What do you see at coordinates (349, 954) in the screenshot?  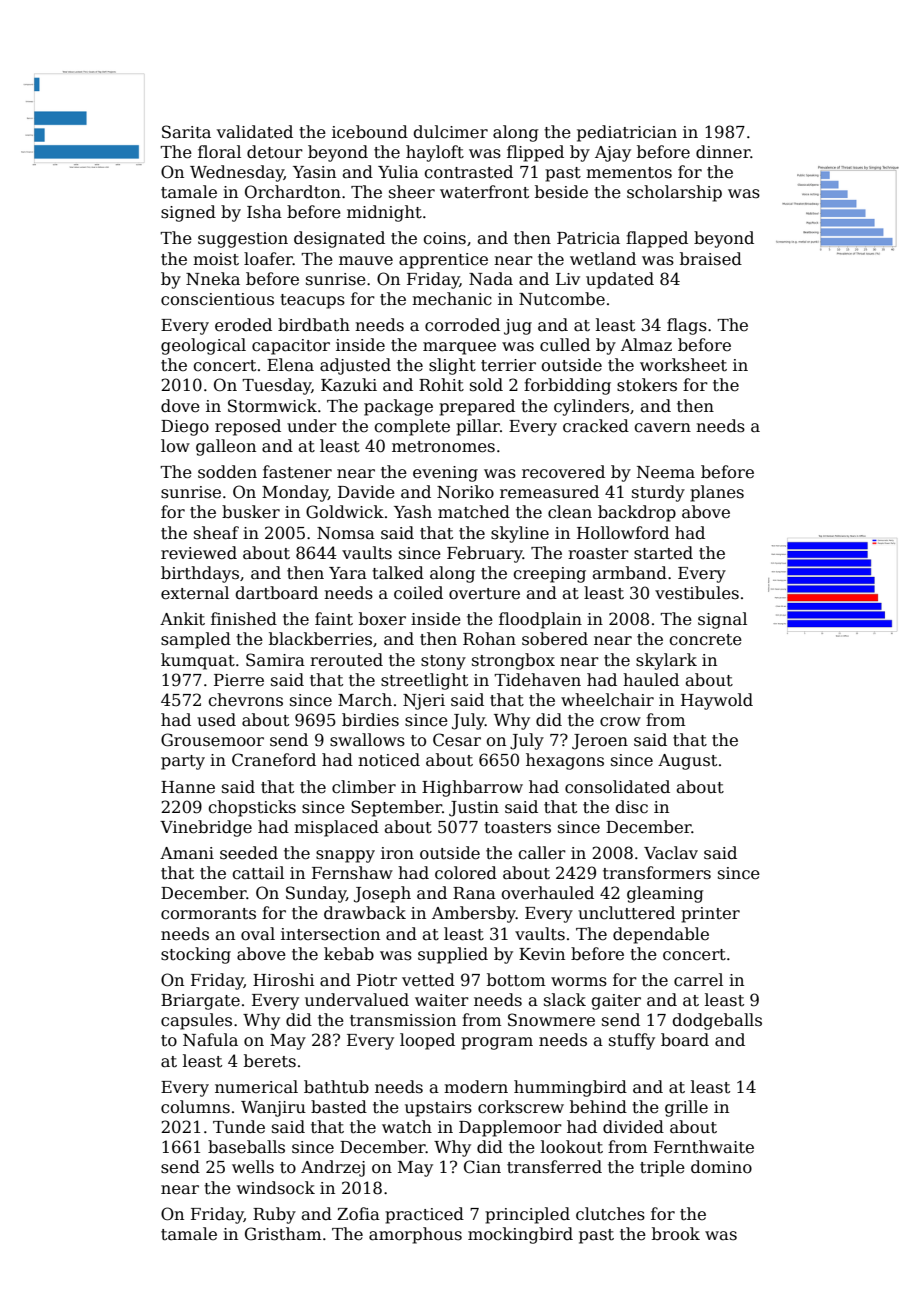 I see `kebab` at bounding box center [349, 954].
